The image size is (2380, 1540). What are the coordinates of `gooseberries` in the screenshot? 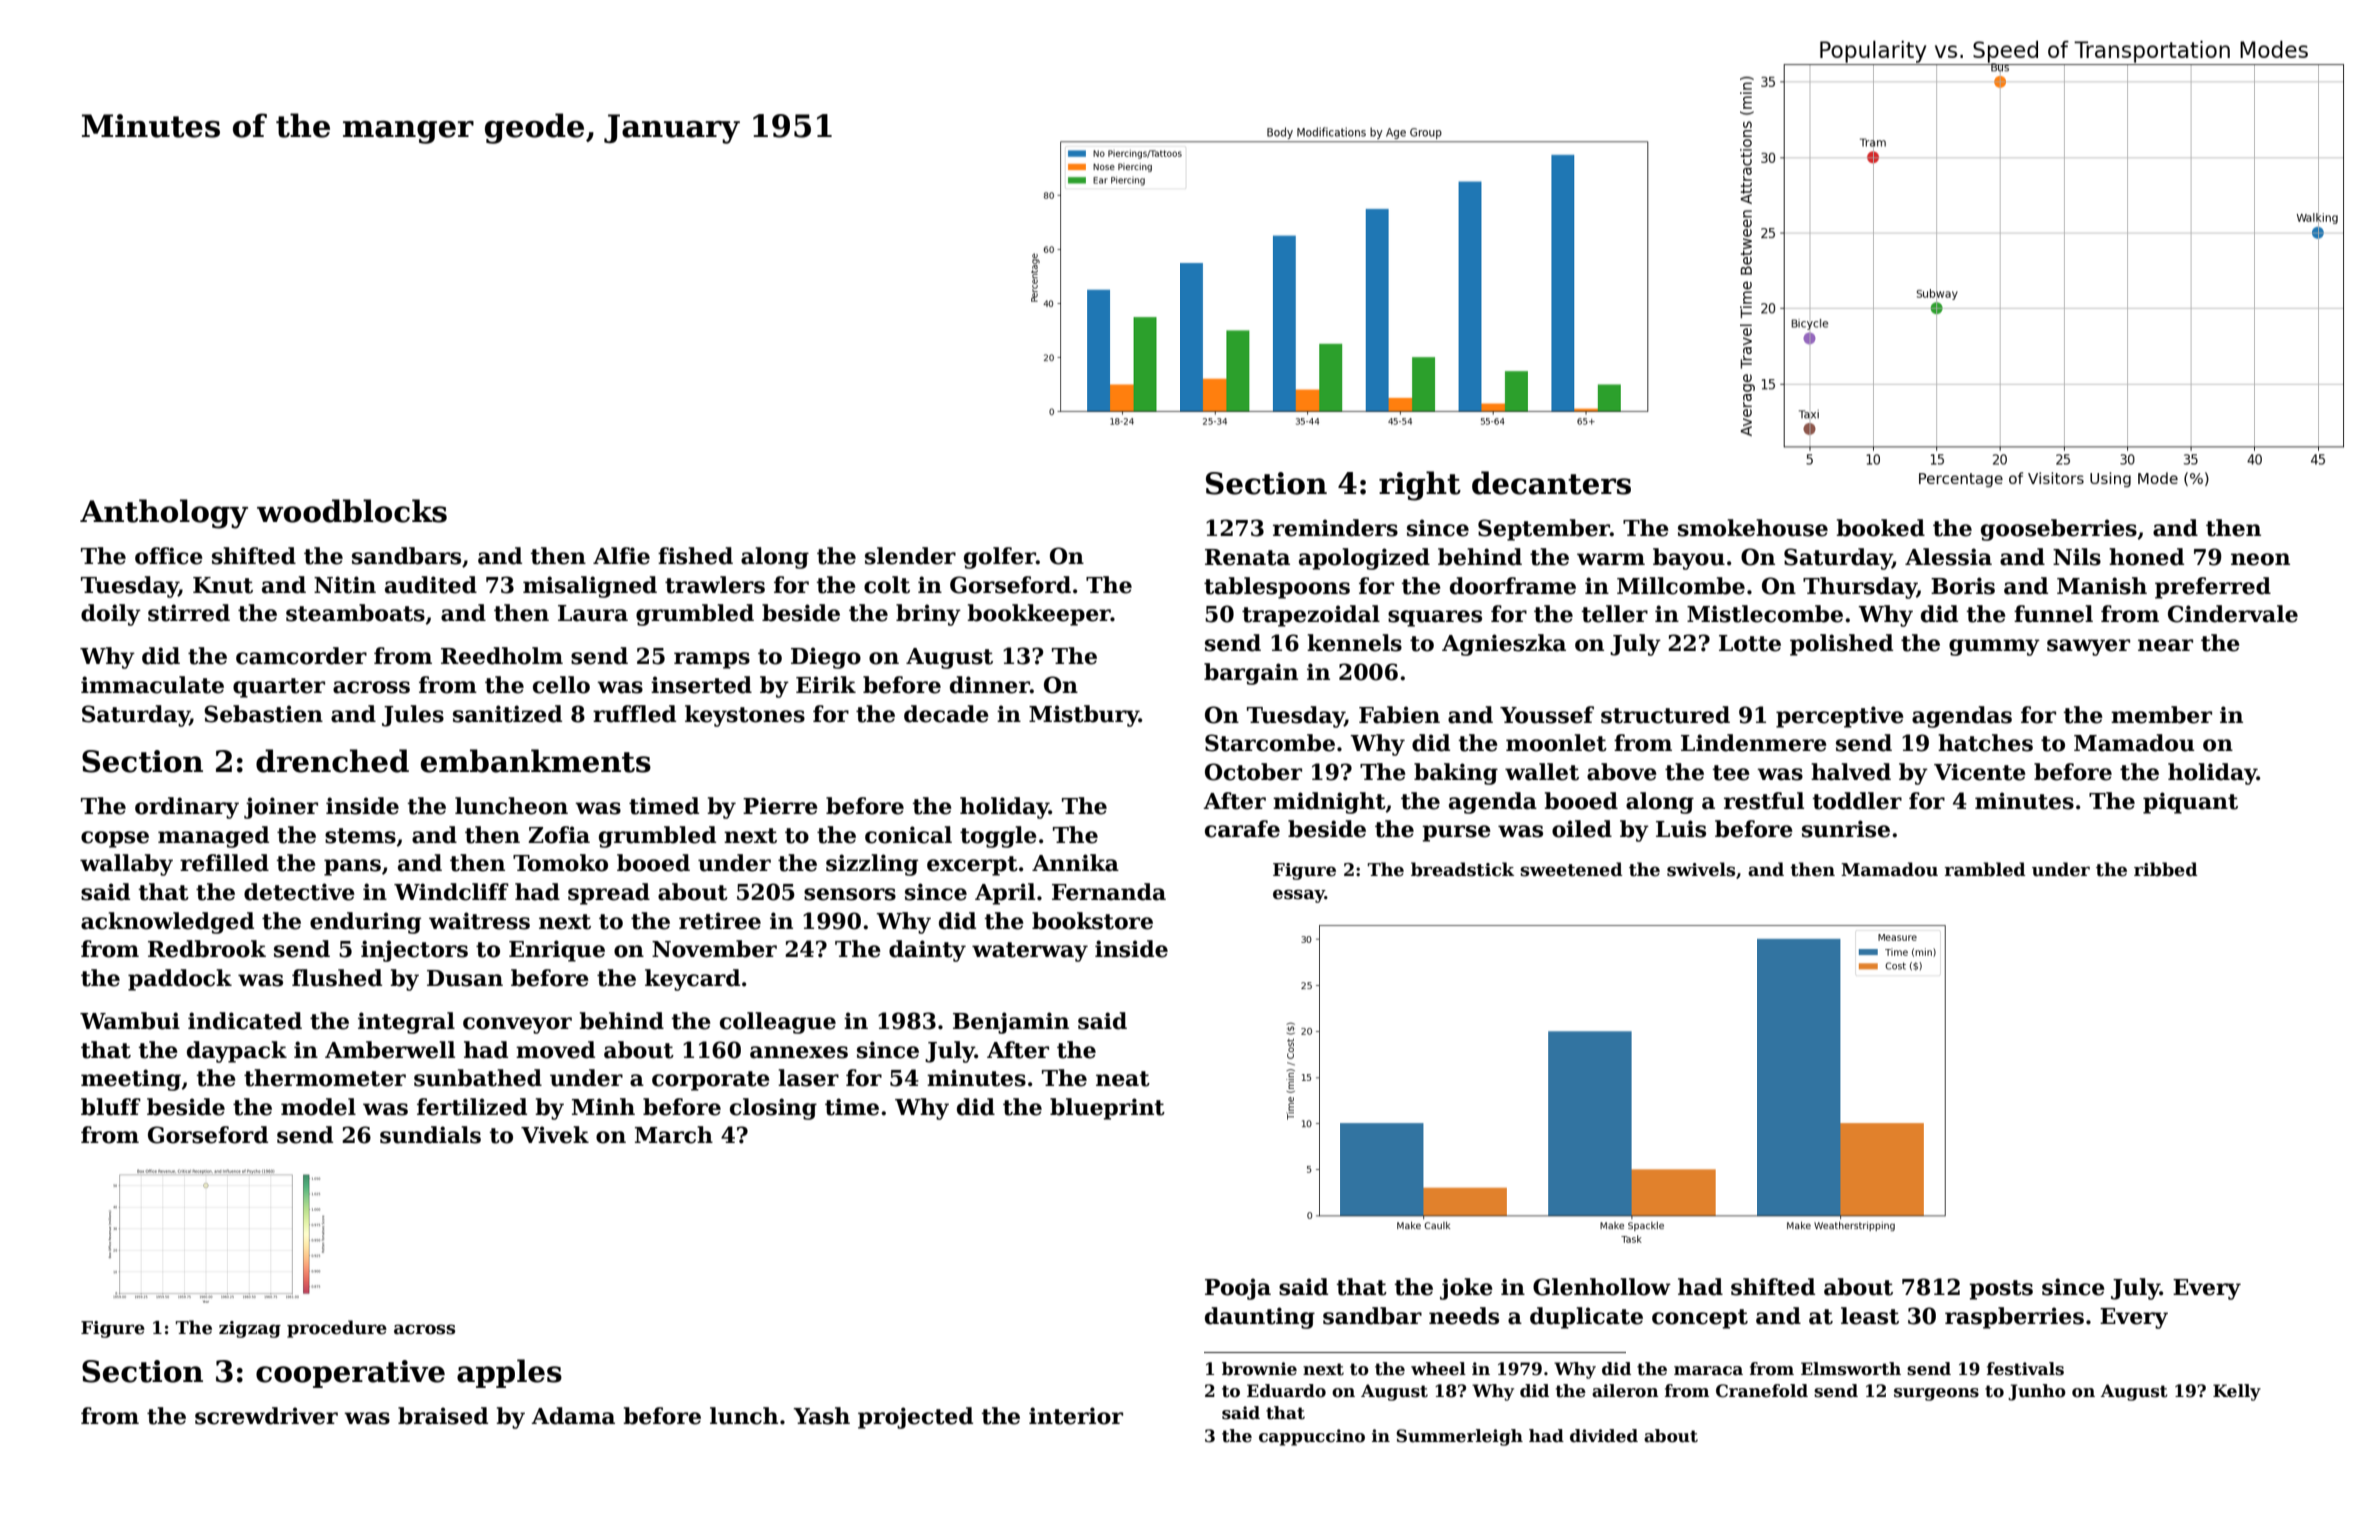 It's located at (2059, 530).
